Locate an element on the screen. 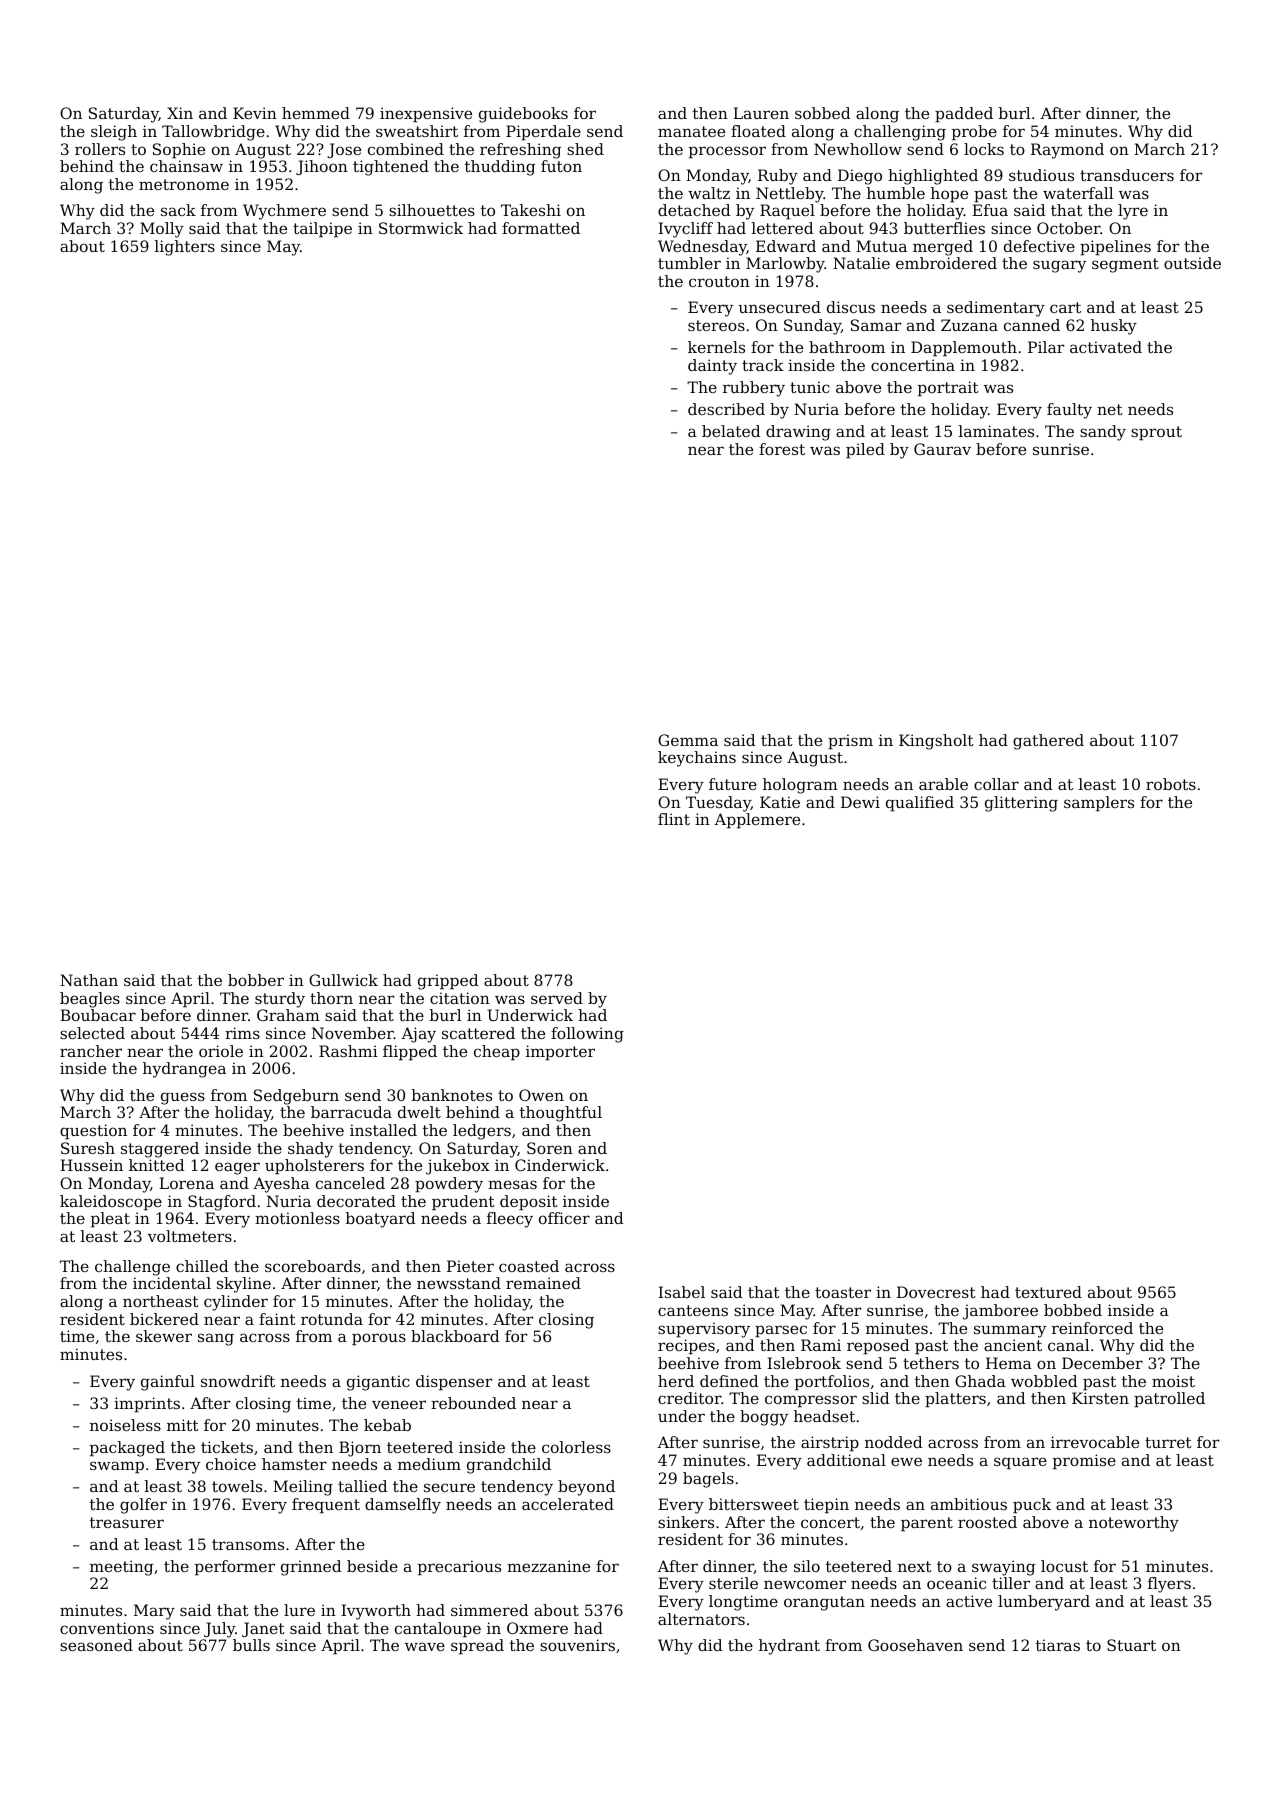 The width and height of the screenshot is (1282, 1813). lighters is located at coordinates (185, 248).
